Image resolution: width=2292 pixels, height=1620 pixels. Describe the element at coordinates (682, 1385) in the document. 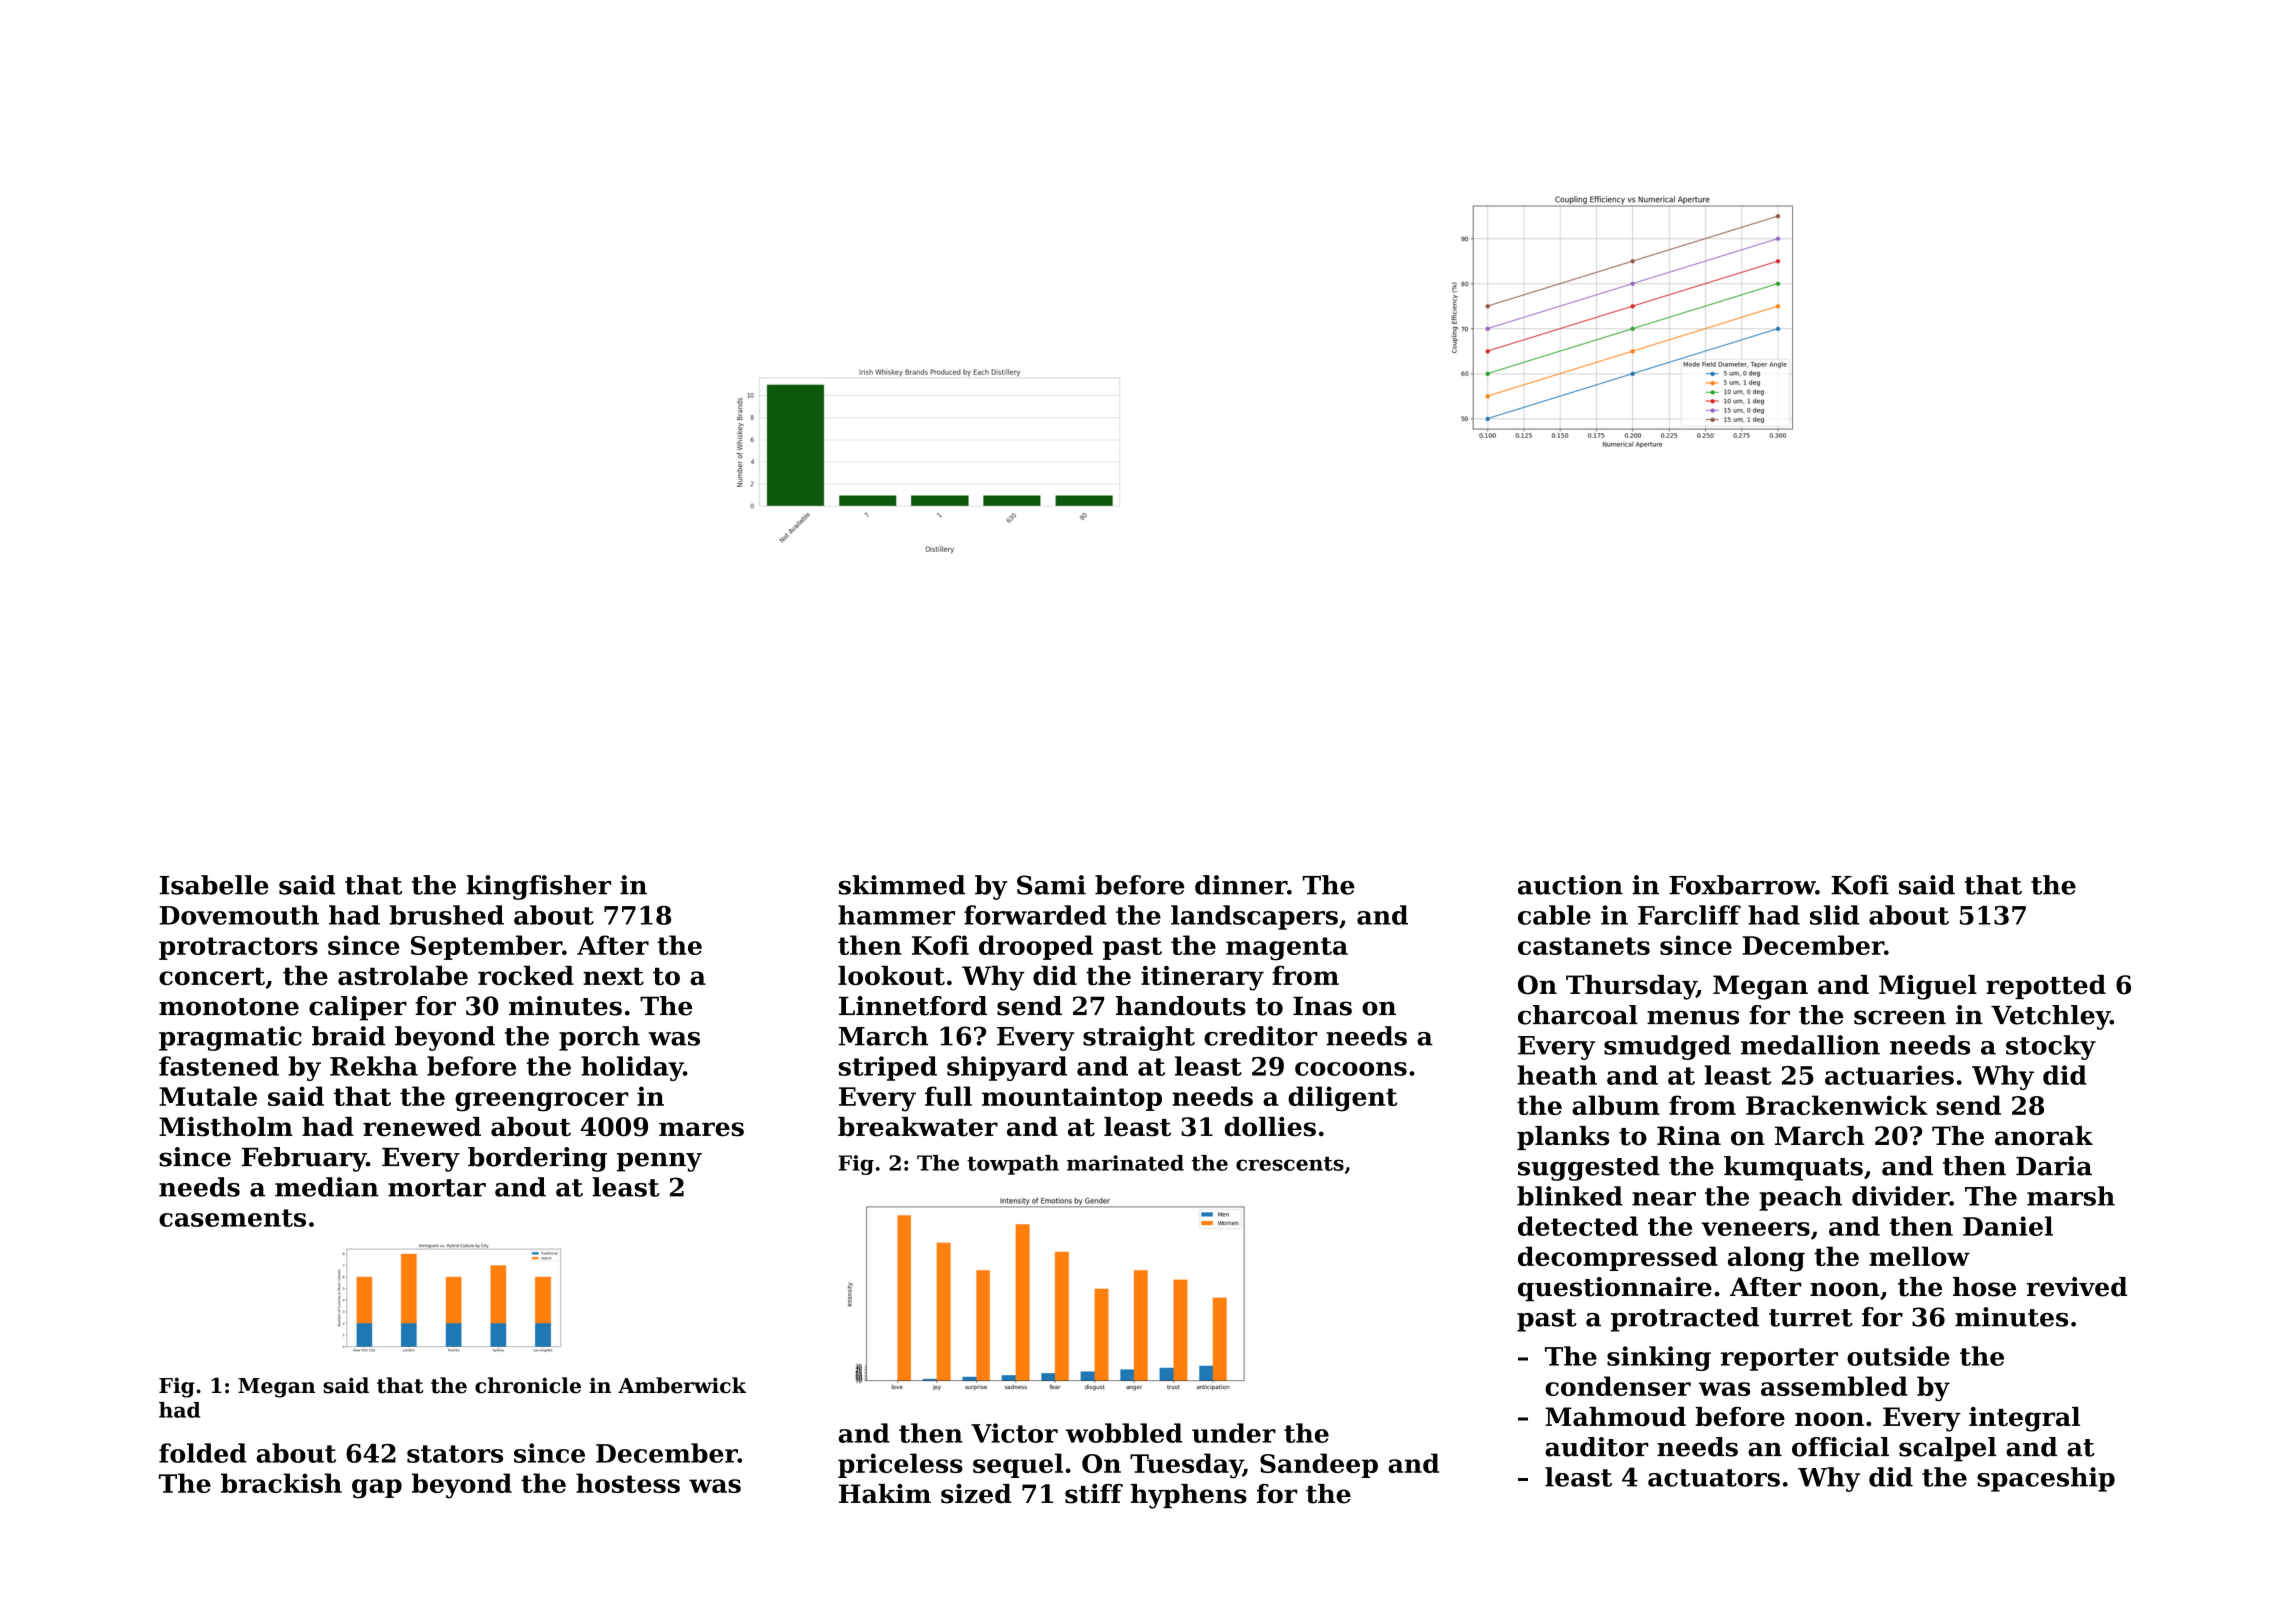

I see `Amberwick` at that location.
